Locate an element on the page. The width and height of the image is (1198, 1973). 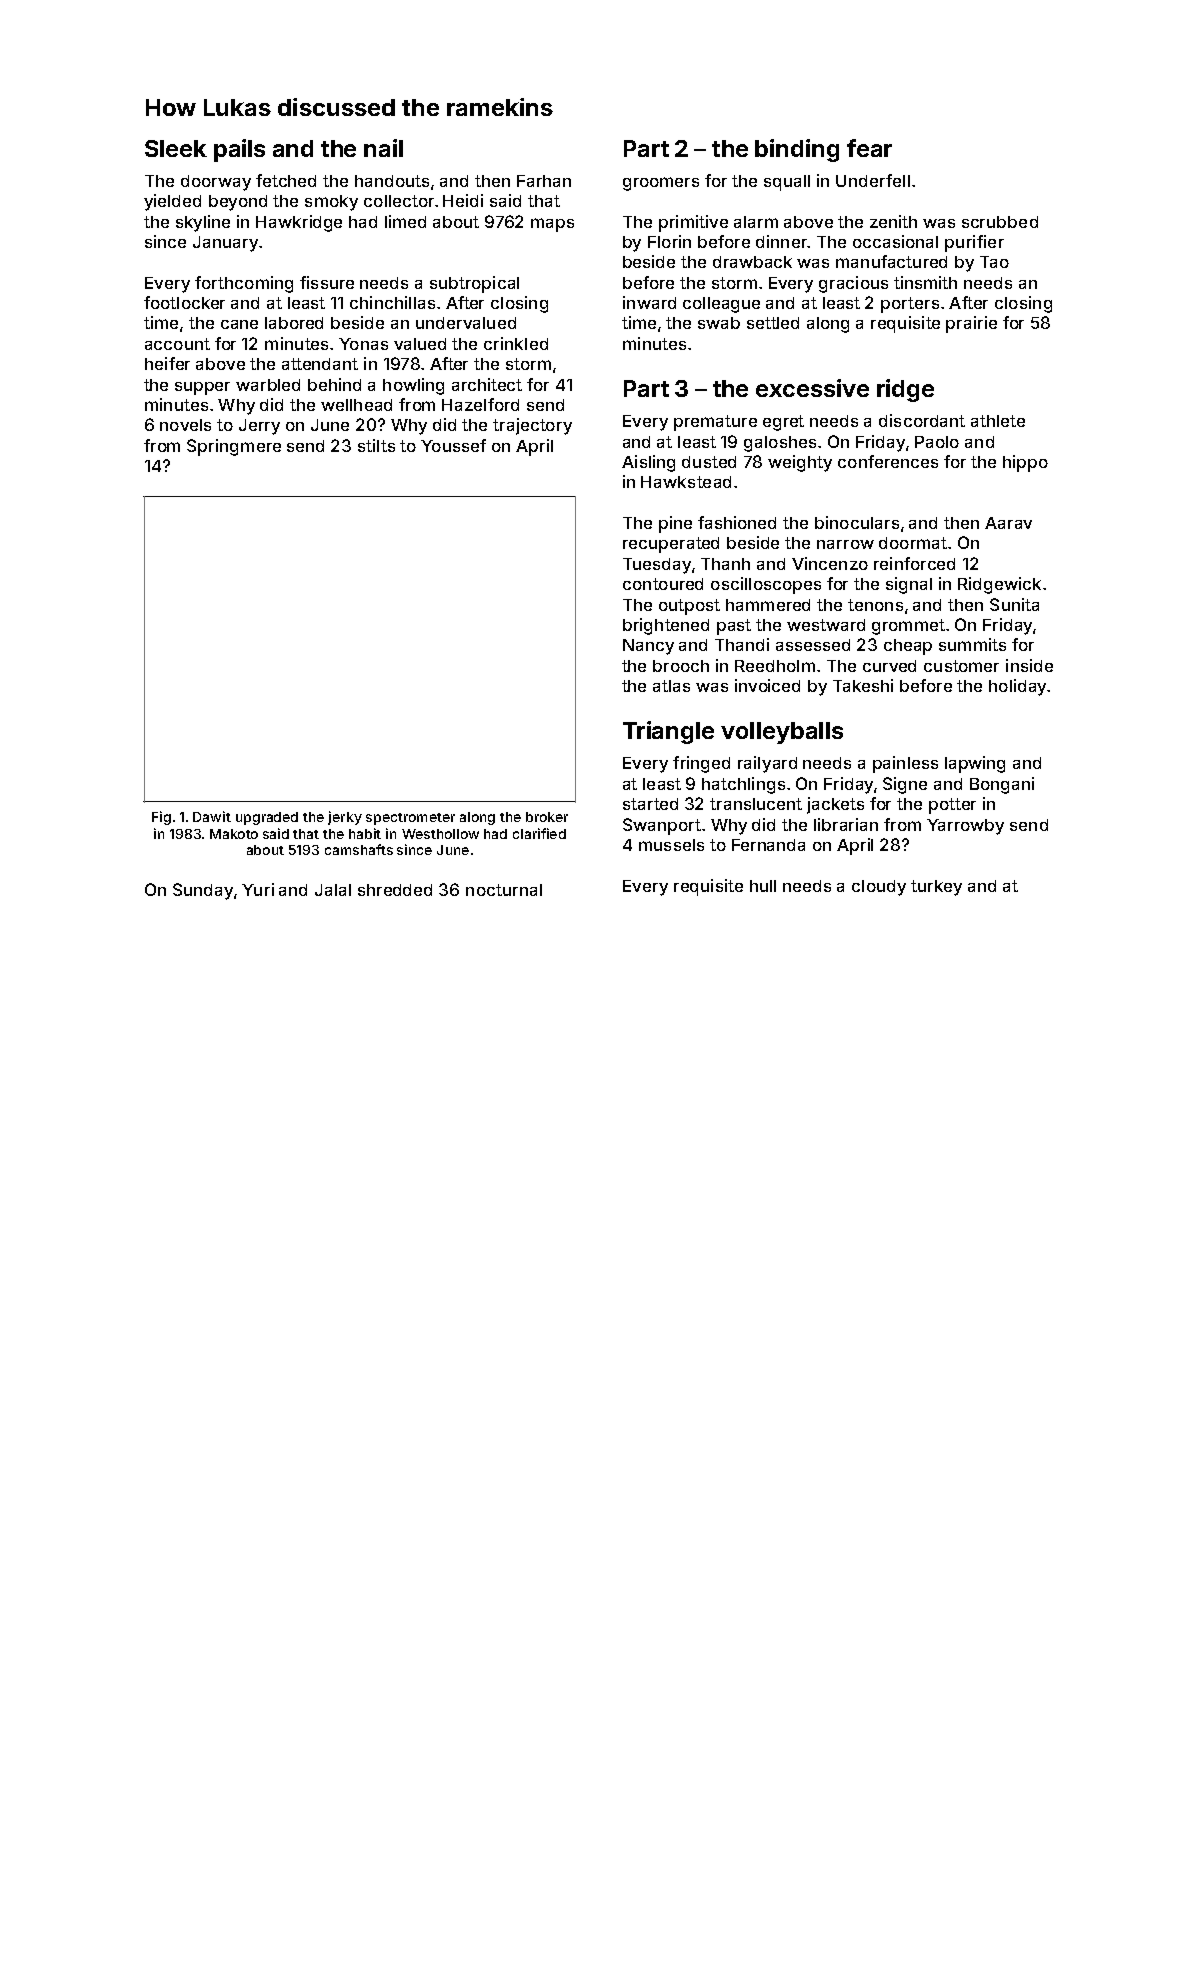
Sunita is located at coordinates (1014, 604).
